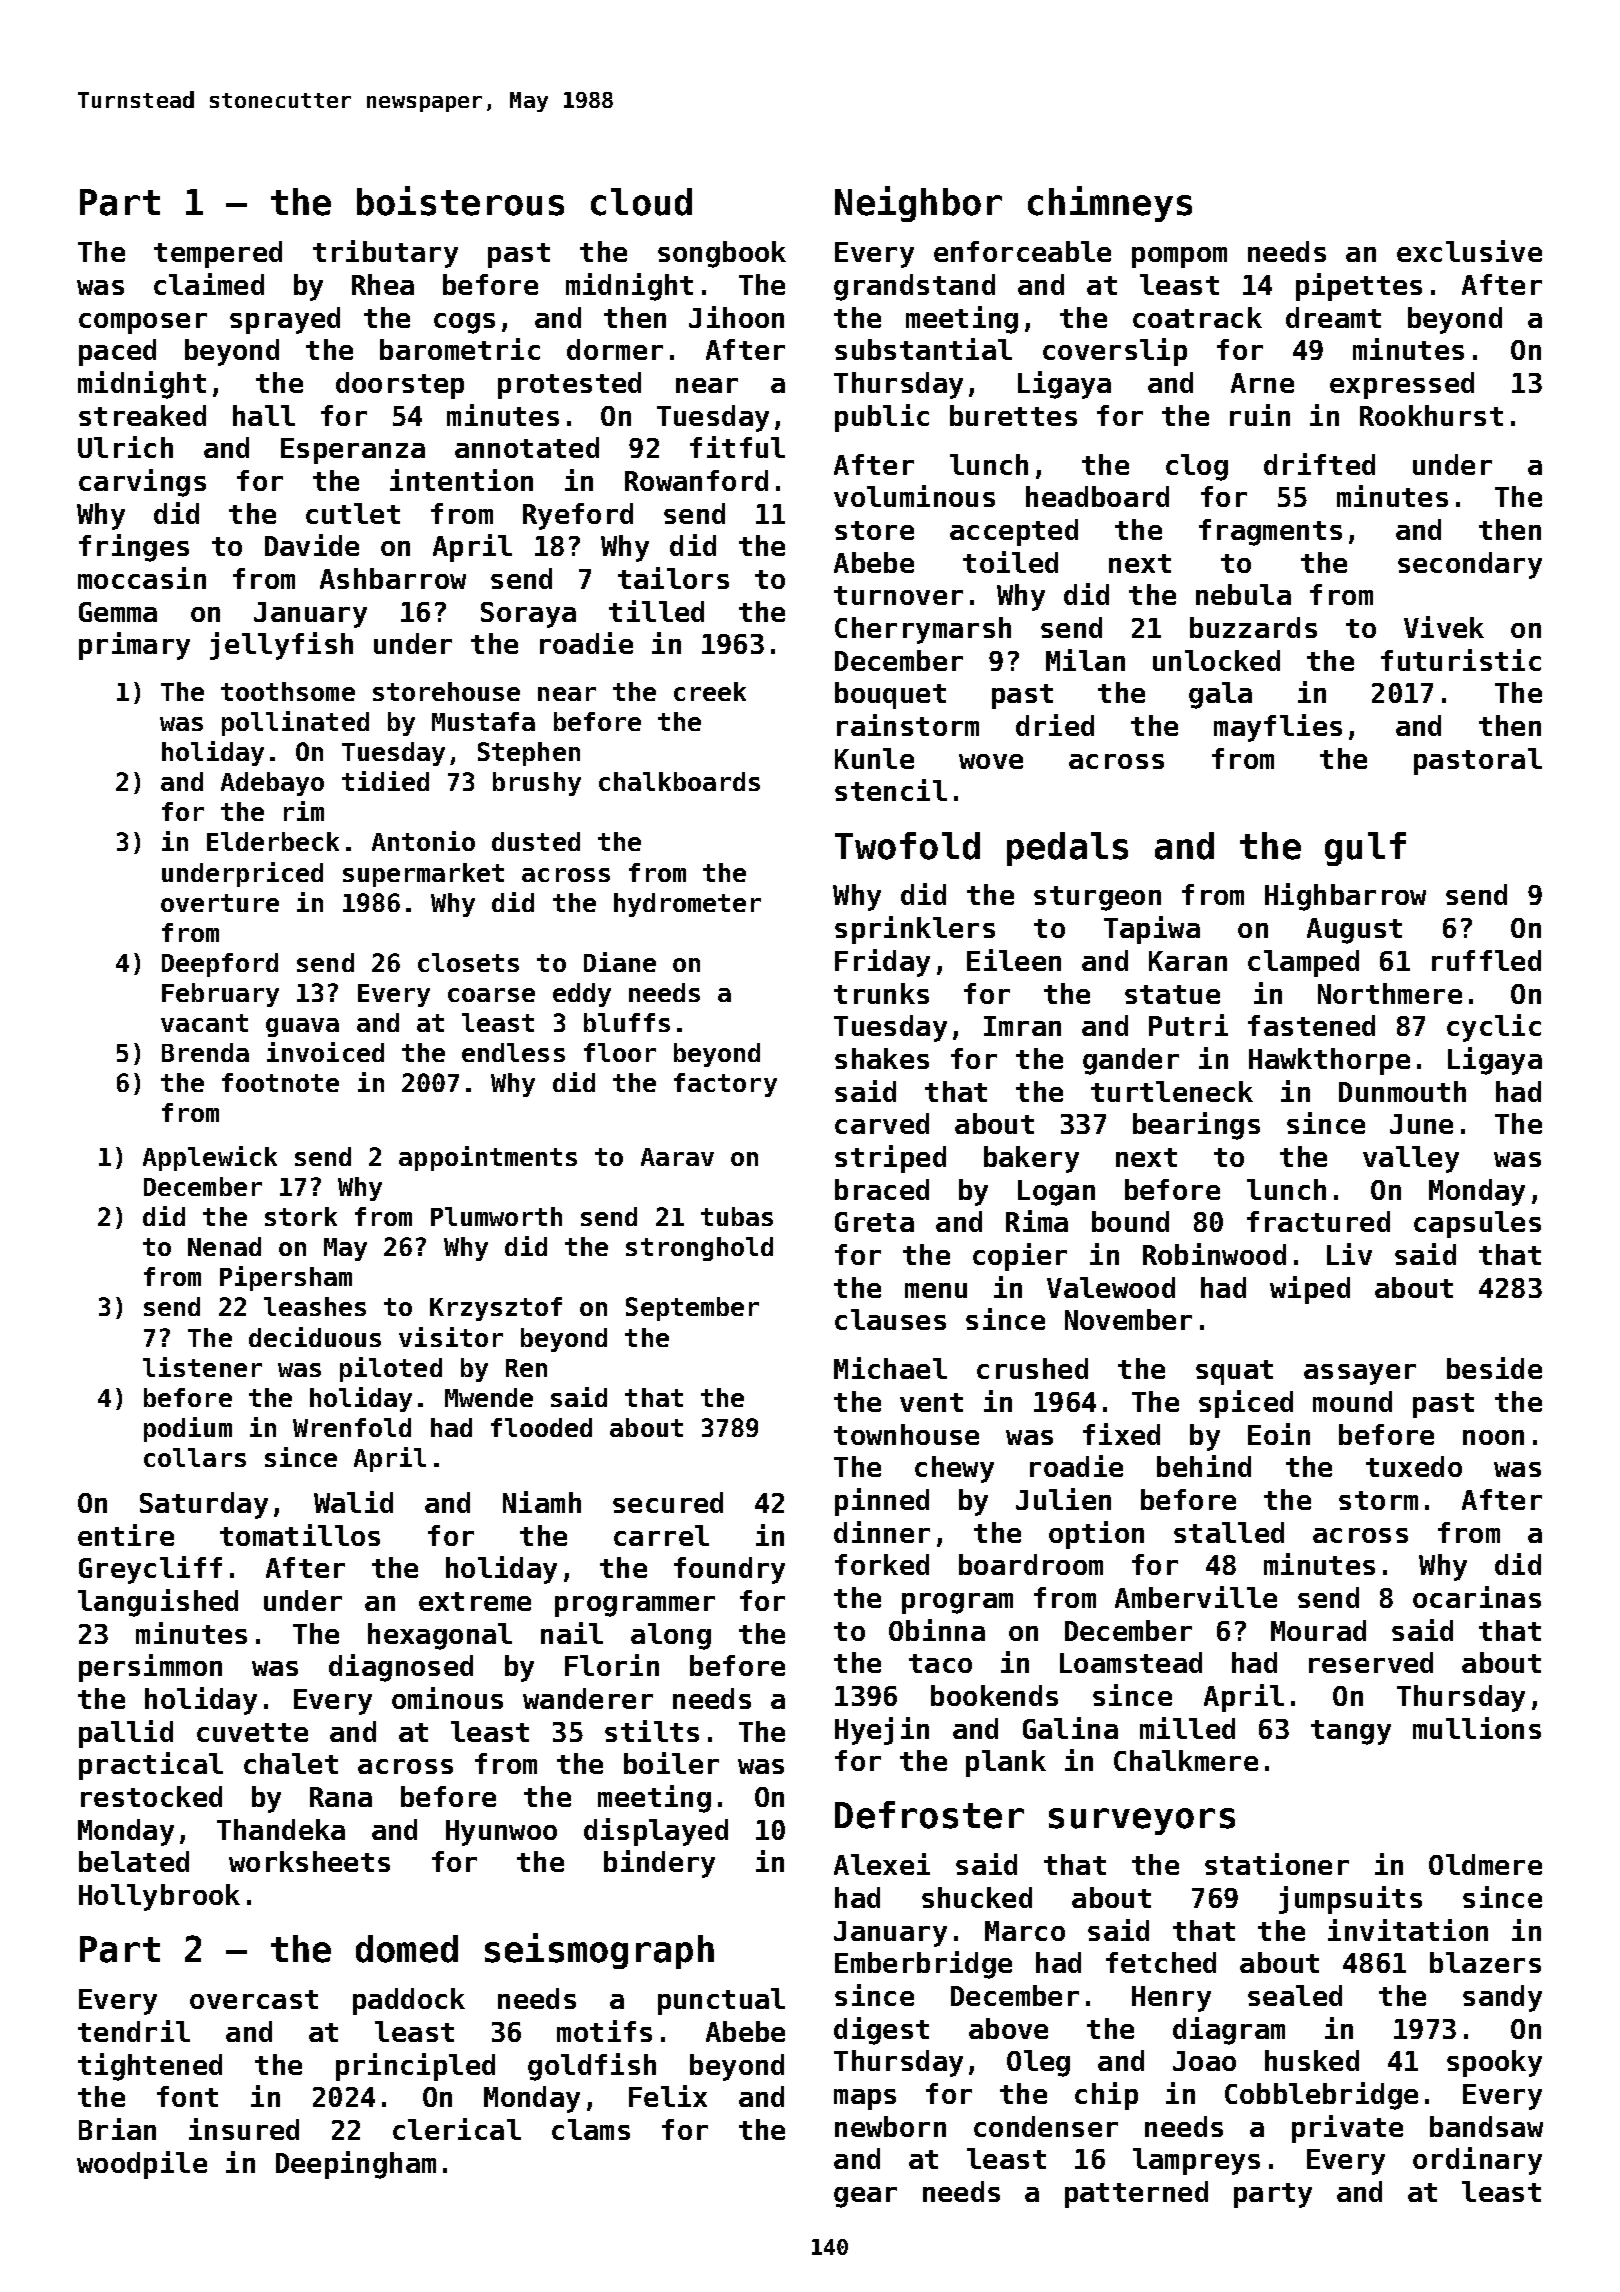 This screenshot has width=1620, height=2292. What do you see at coordinates (923, 349) in the screenshot?
I see `substantial` at bounding box center [923, 349].
